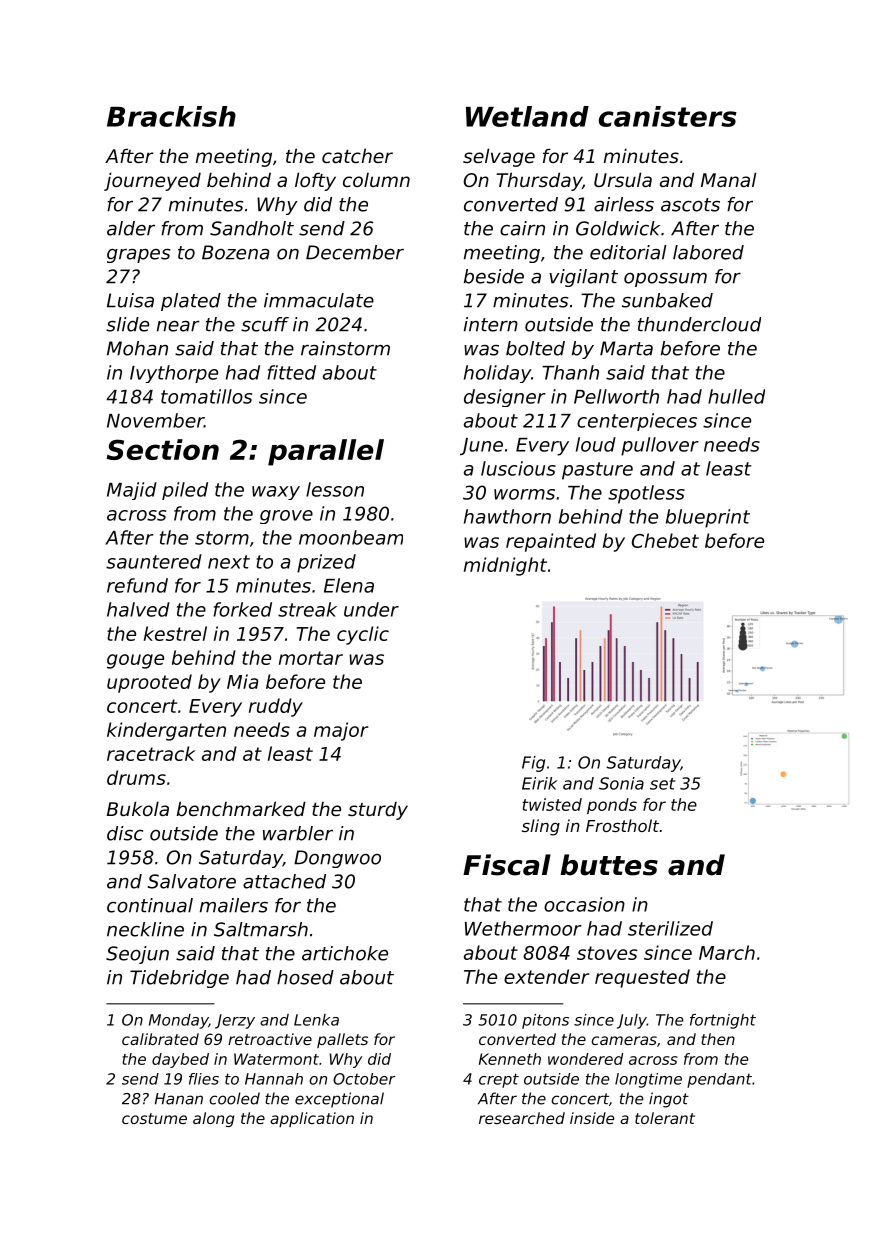 The width and height of the image is (875, 1242). I want to click on requested, so click(642, 978).
